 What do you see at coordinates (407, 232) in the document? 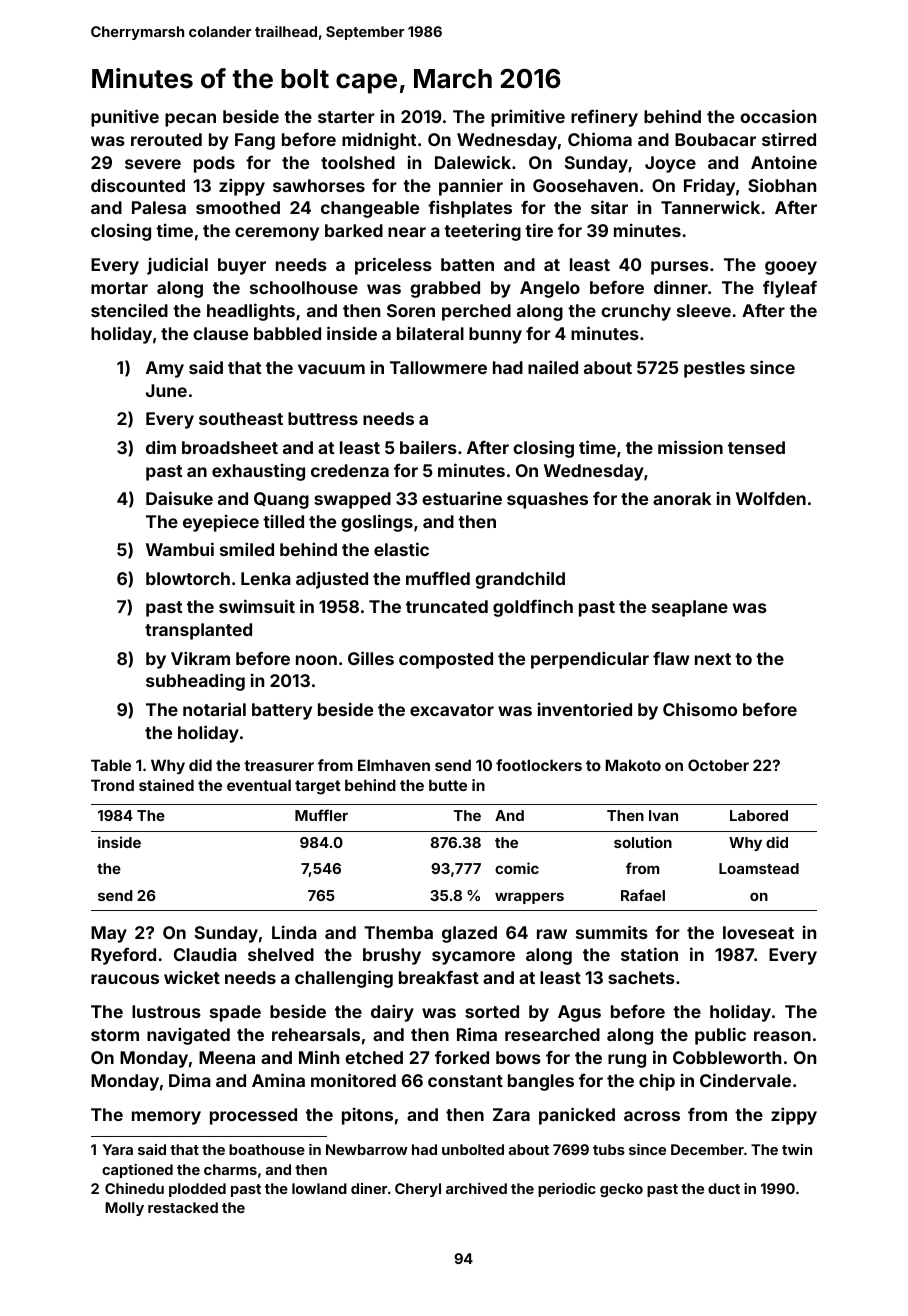
I see `near` at bounding box center [407, 232].
